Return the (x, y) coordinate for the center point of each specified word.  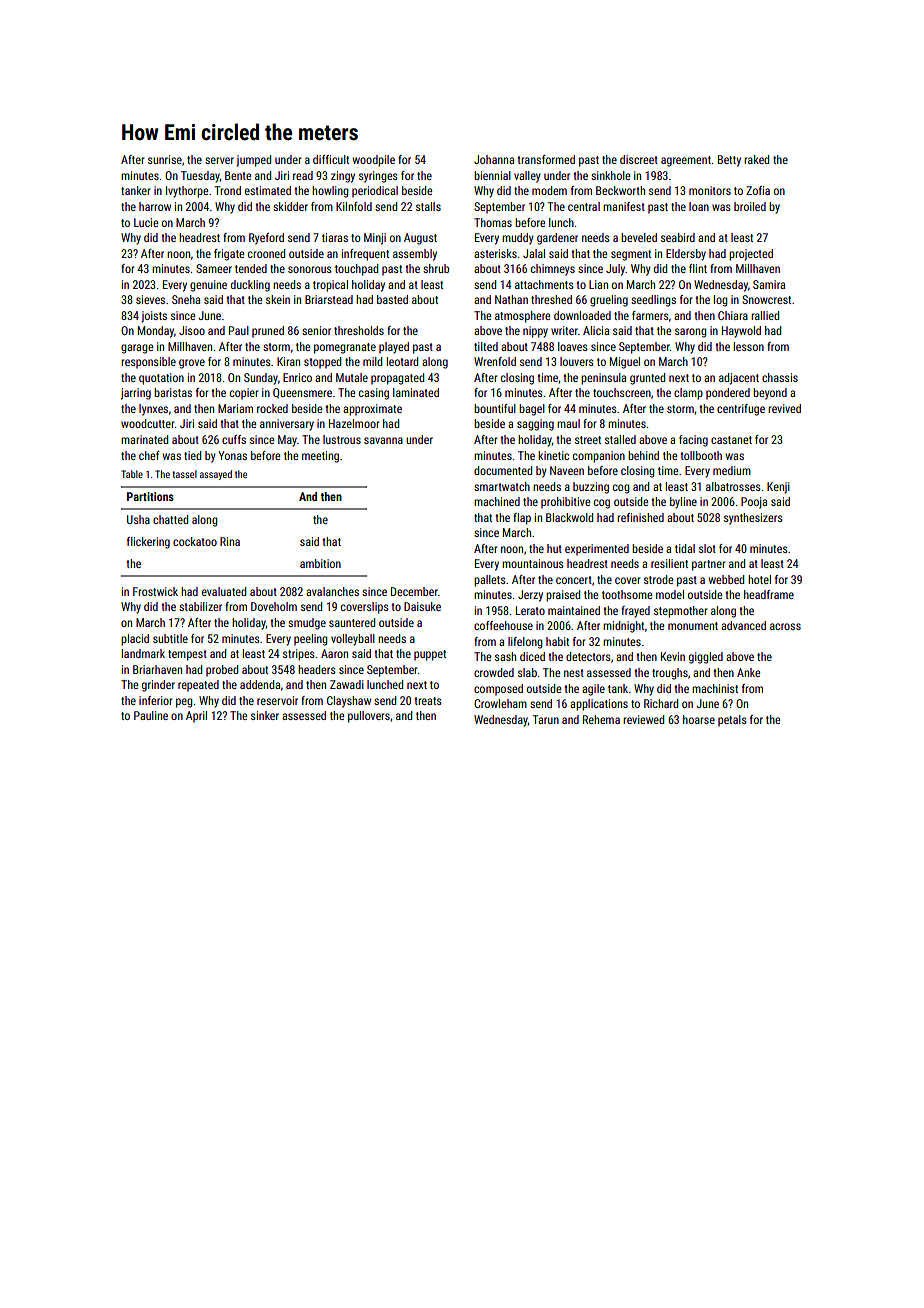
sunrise (165, 159)
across (785, 626)
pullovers (369, 717)
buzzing (591, 488)
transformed (546, 159)
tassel (184, 474)
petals (732, 721)
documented (503, 470)
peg (184, 703)
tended (251, 268)
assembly (415, 255)
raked (756, 159)
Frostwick (155, 591)
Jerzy (530, 596)
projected (751, 255)
